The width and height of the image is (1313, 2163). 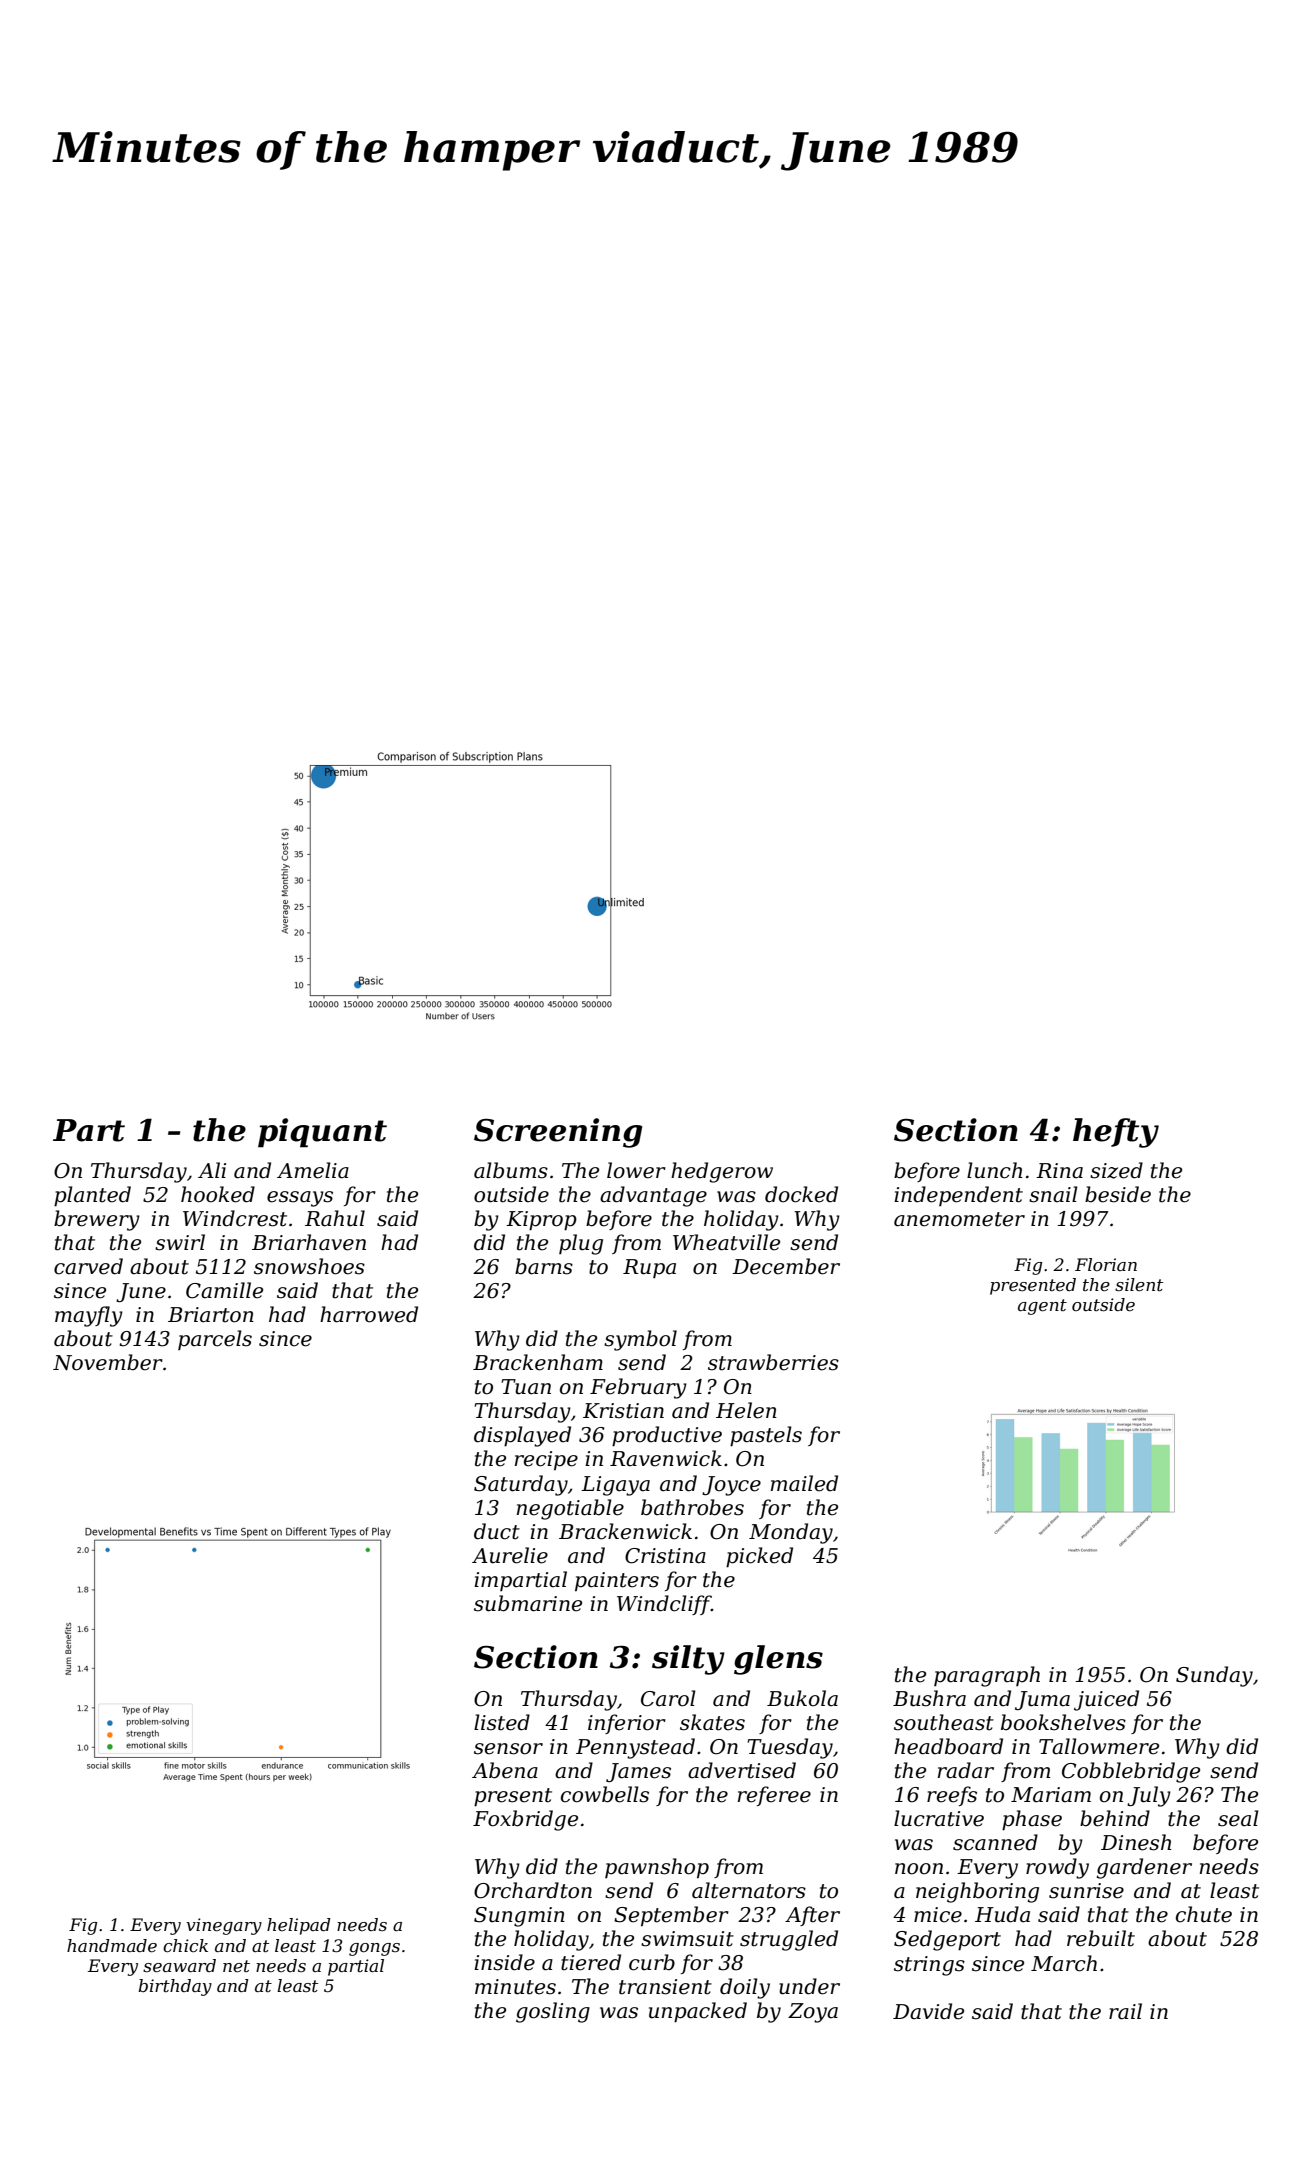 What do you see at coordinates (224, 1926) in the image?
I see `vinegary` at bounding box center [224, 1926].
